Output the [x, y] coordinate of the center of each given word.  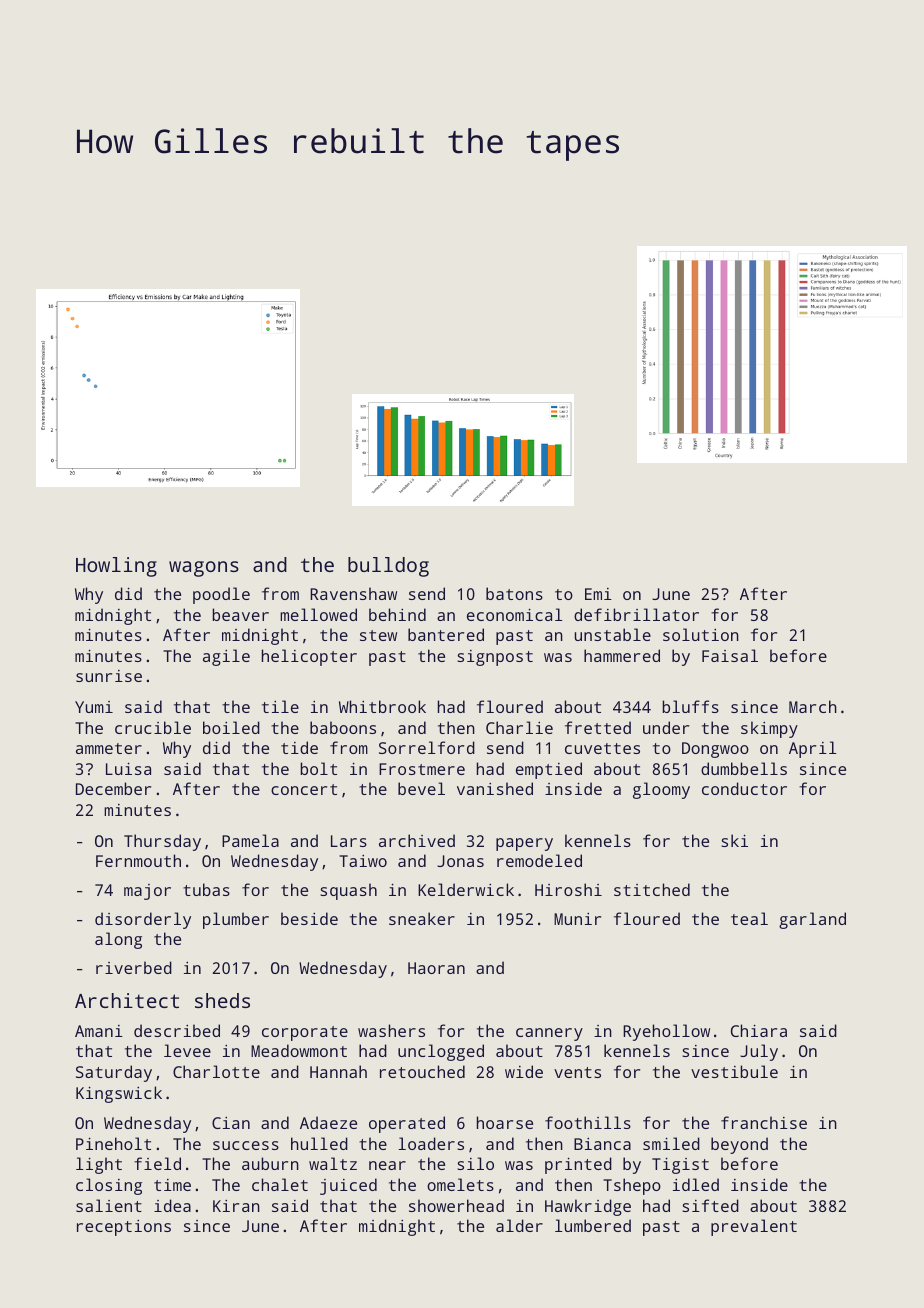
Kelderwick [466, 889]
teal [749, 918]
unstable [613, 634]
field [157, 1163]
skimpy [769, 729]
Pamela [250, 840]
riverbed [134, 967]
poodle [221, 595]
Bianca [602, 1144]
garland [812, 920]
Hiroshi [568, 889]
